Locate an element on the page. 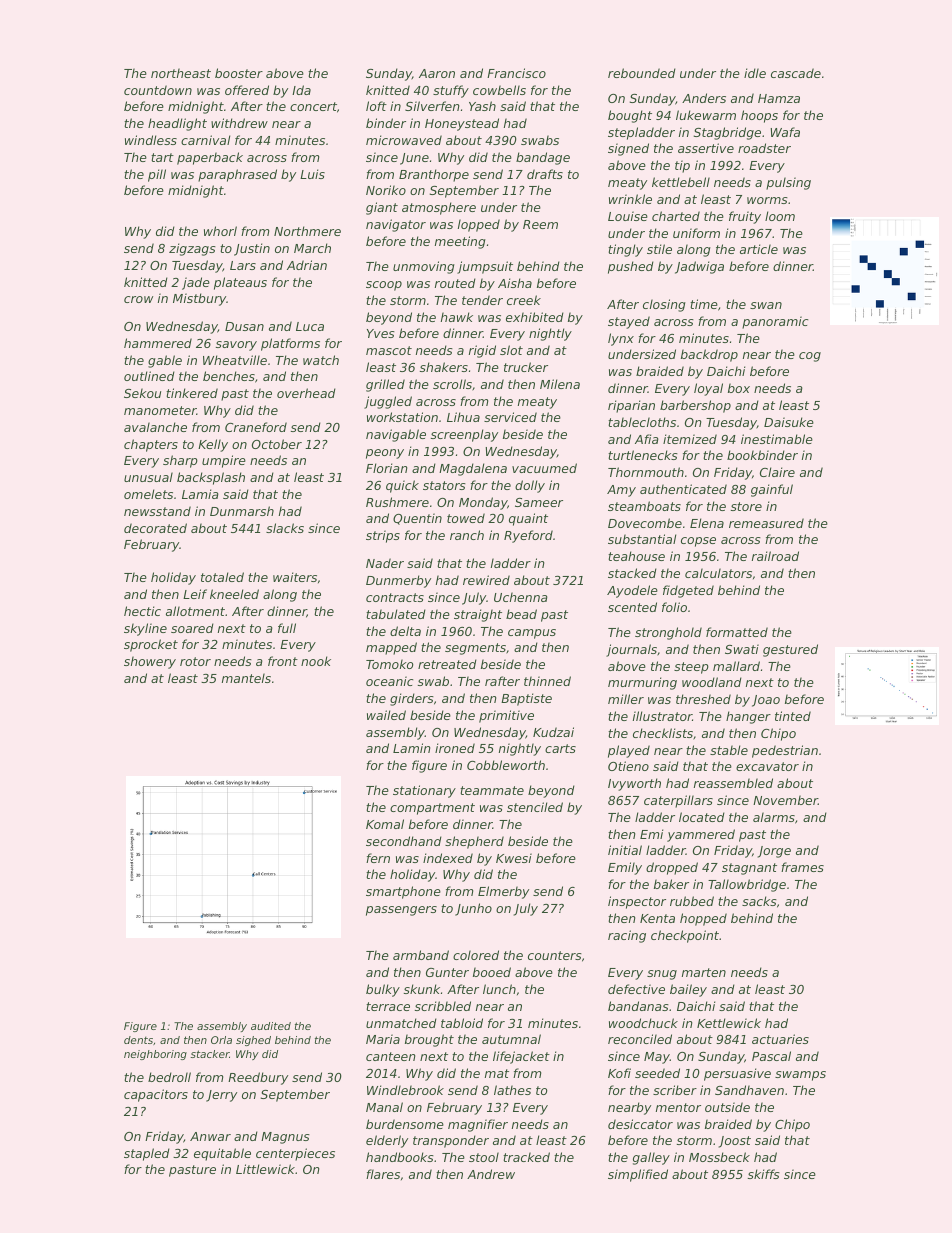 This image has width=952, height=1233. primitive is located at coordinates (506, 716).
